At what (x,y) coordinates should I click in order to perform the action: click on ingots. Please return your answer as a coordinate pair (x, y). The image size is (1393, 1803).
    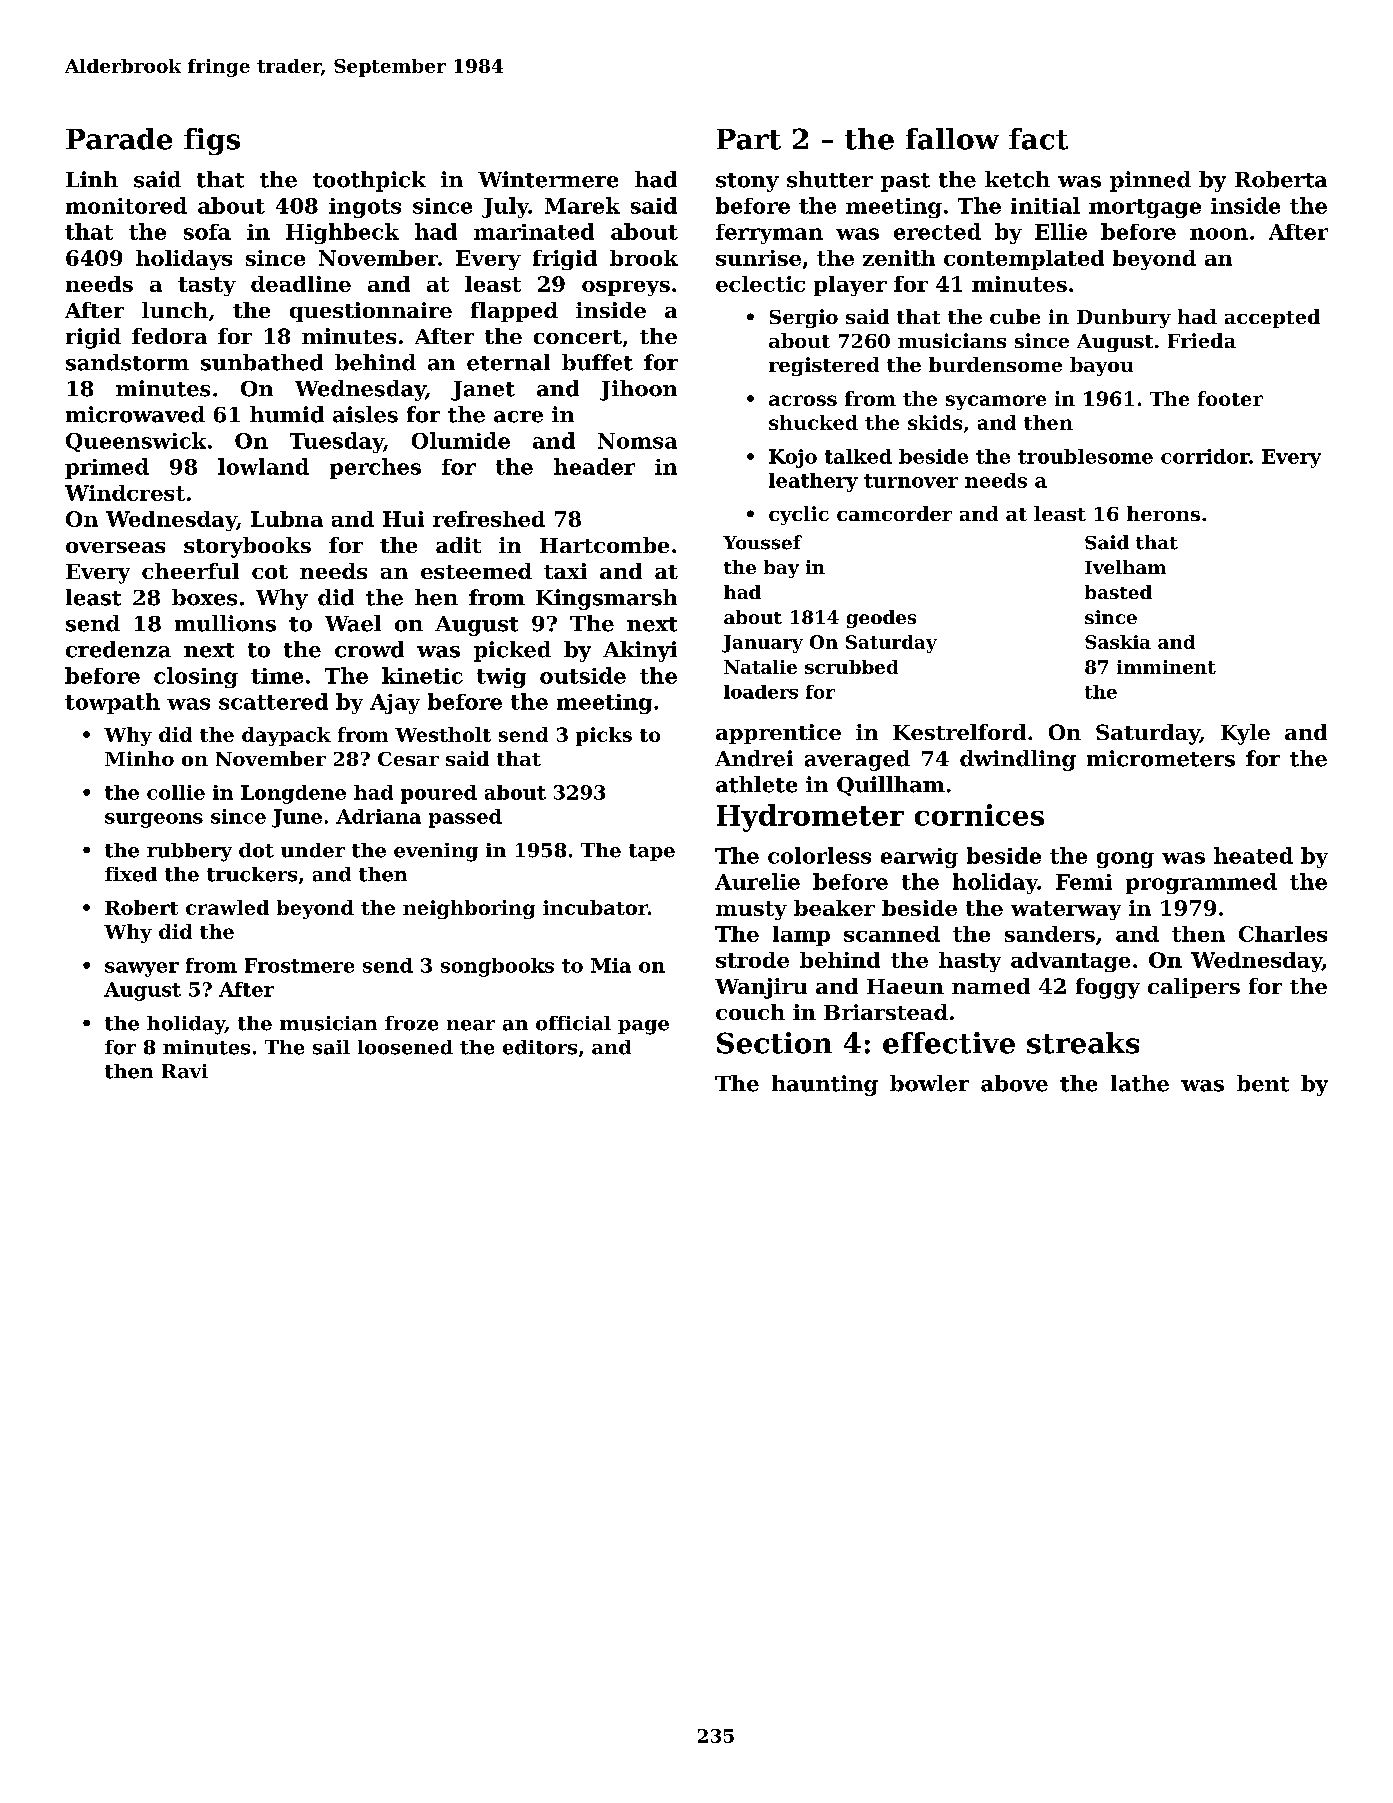
    Looking at the image, I should click on (365, 208).
